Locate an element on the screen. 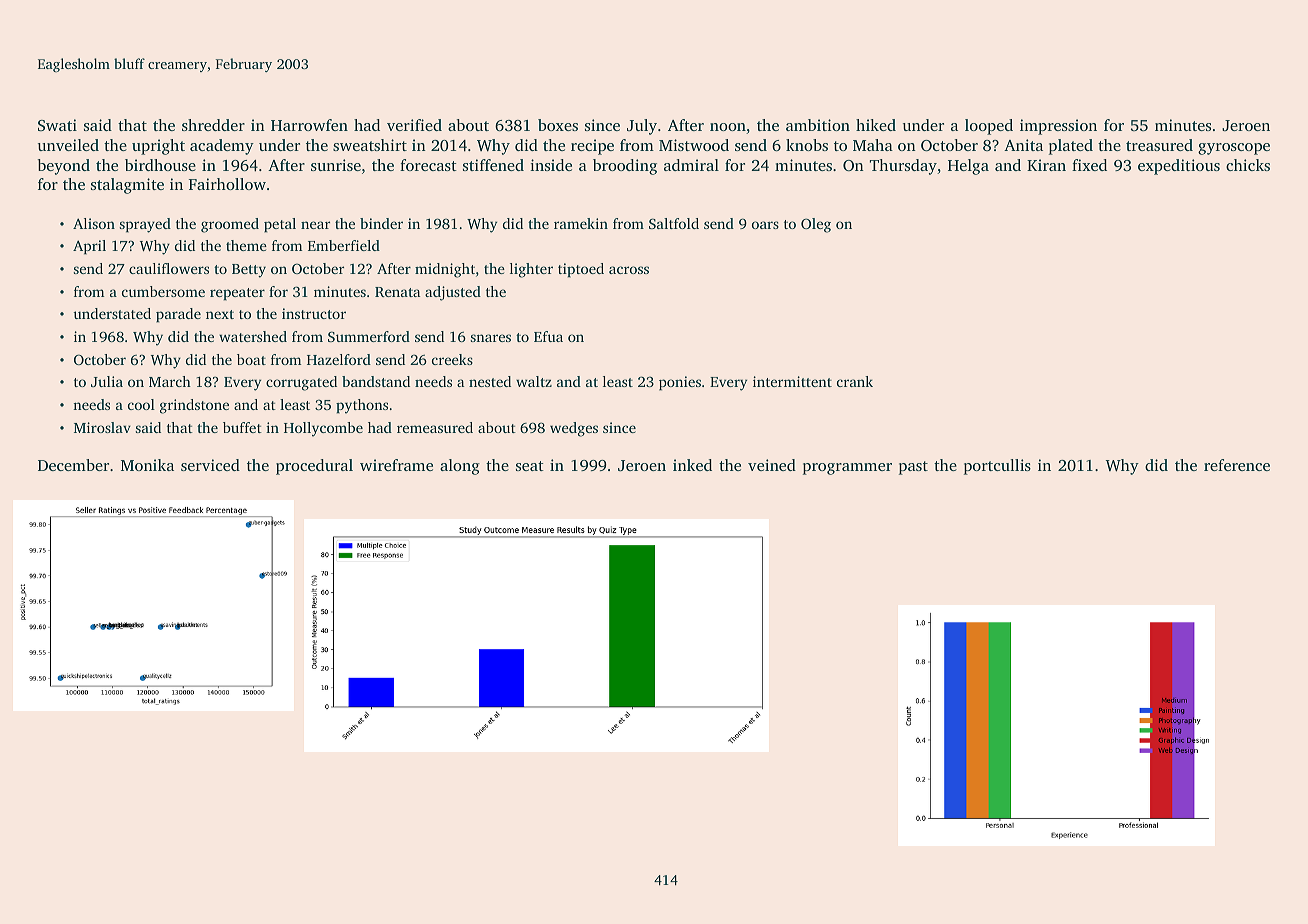 The height and width of the screenshot is (924, 1308). hiked is located at coordinates (876, 125).
